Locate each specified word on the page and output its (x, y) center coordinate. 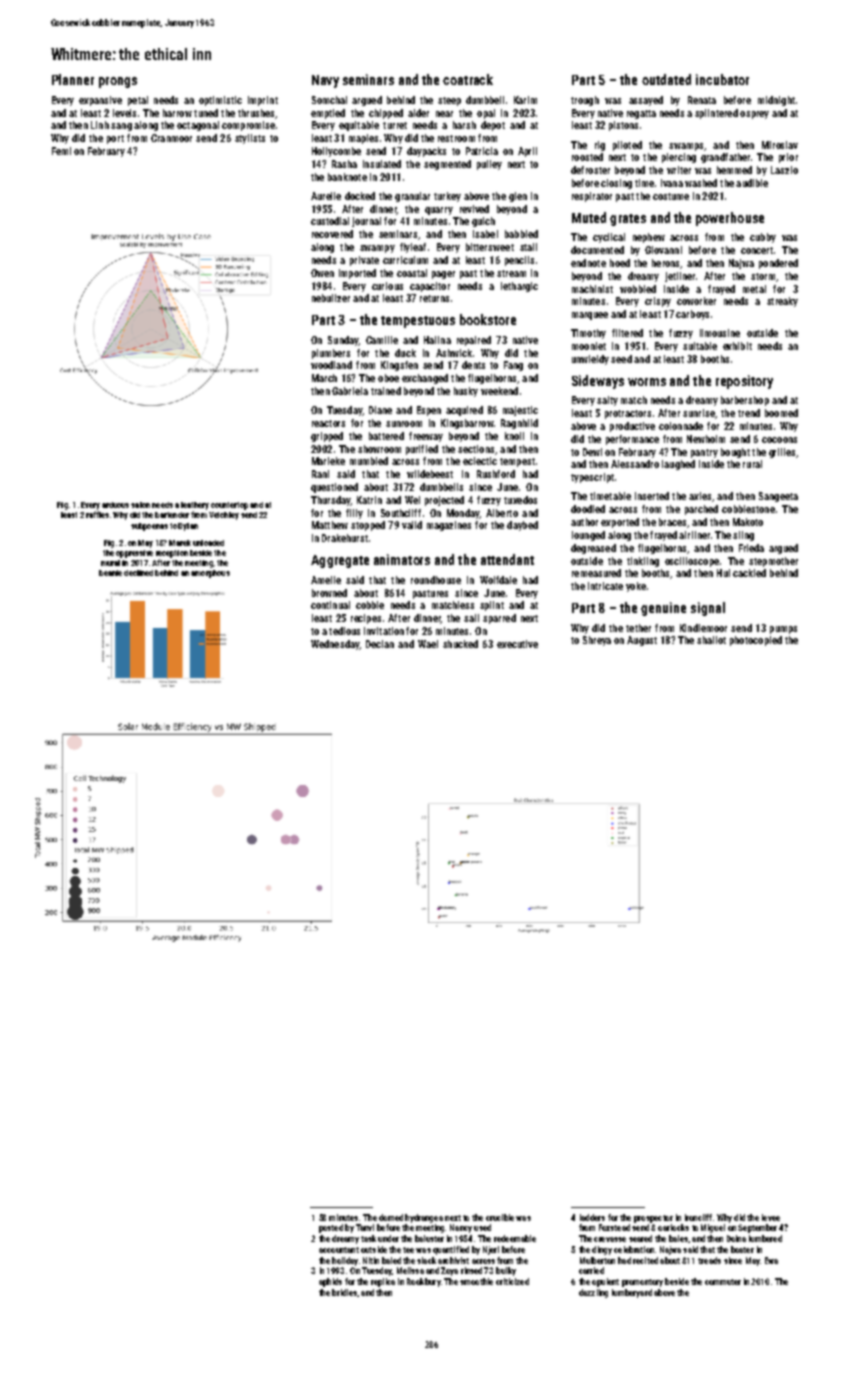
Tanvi (365, 1227)
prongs (118, 82)
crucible (500, 1217)
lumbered (765, 1238)
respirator (592, 197)
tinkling (643, 562)
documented (597, 250)
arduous (115, 505)
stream (511, 273)
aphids (330, 1282)
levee (771, 1217)
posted (331, 1228)
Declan (380, 644)
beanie (110, 573)
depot (493, 126)
